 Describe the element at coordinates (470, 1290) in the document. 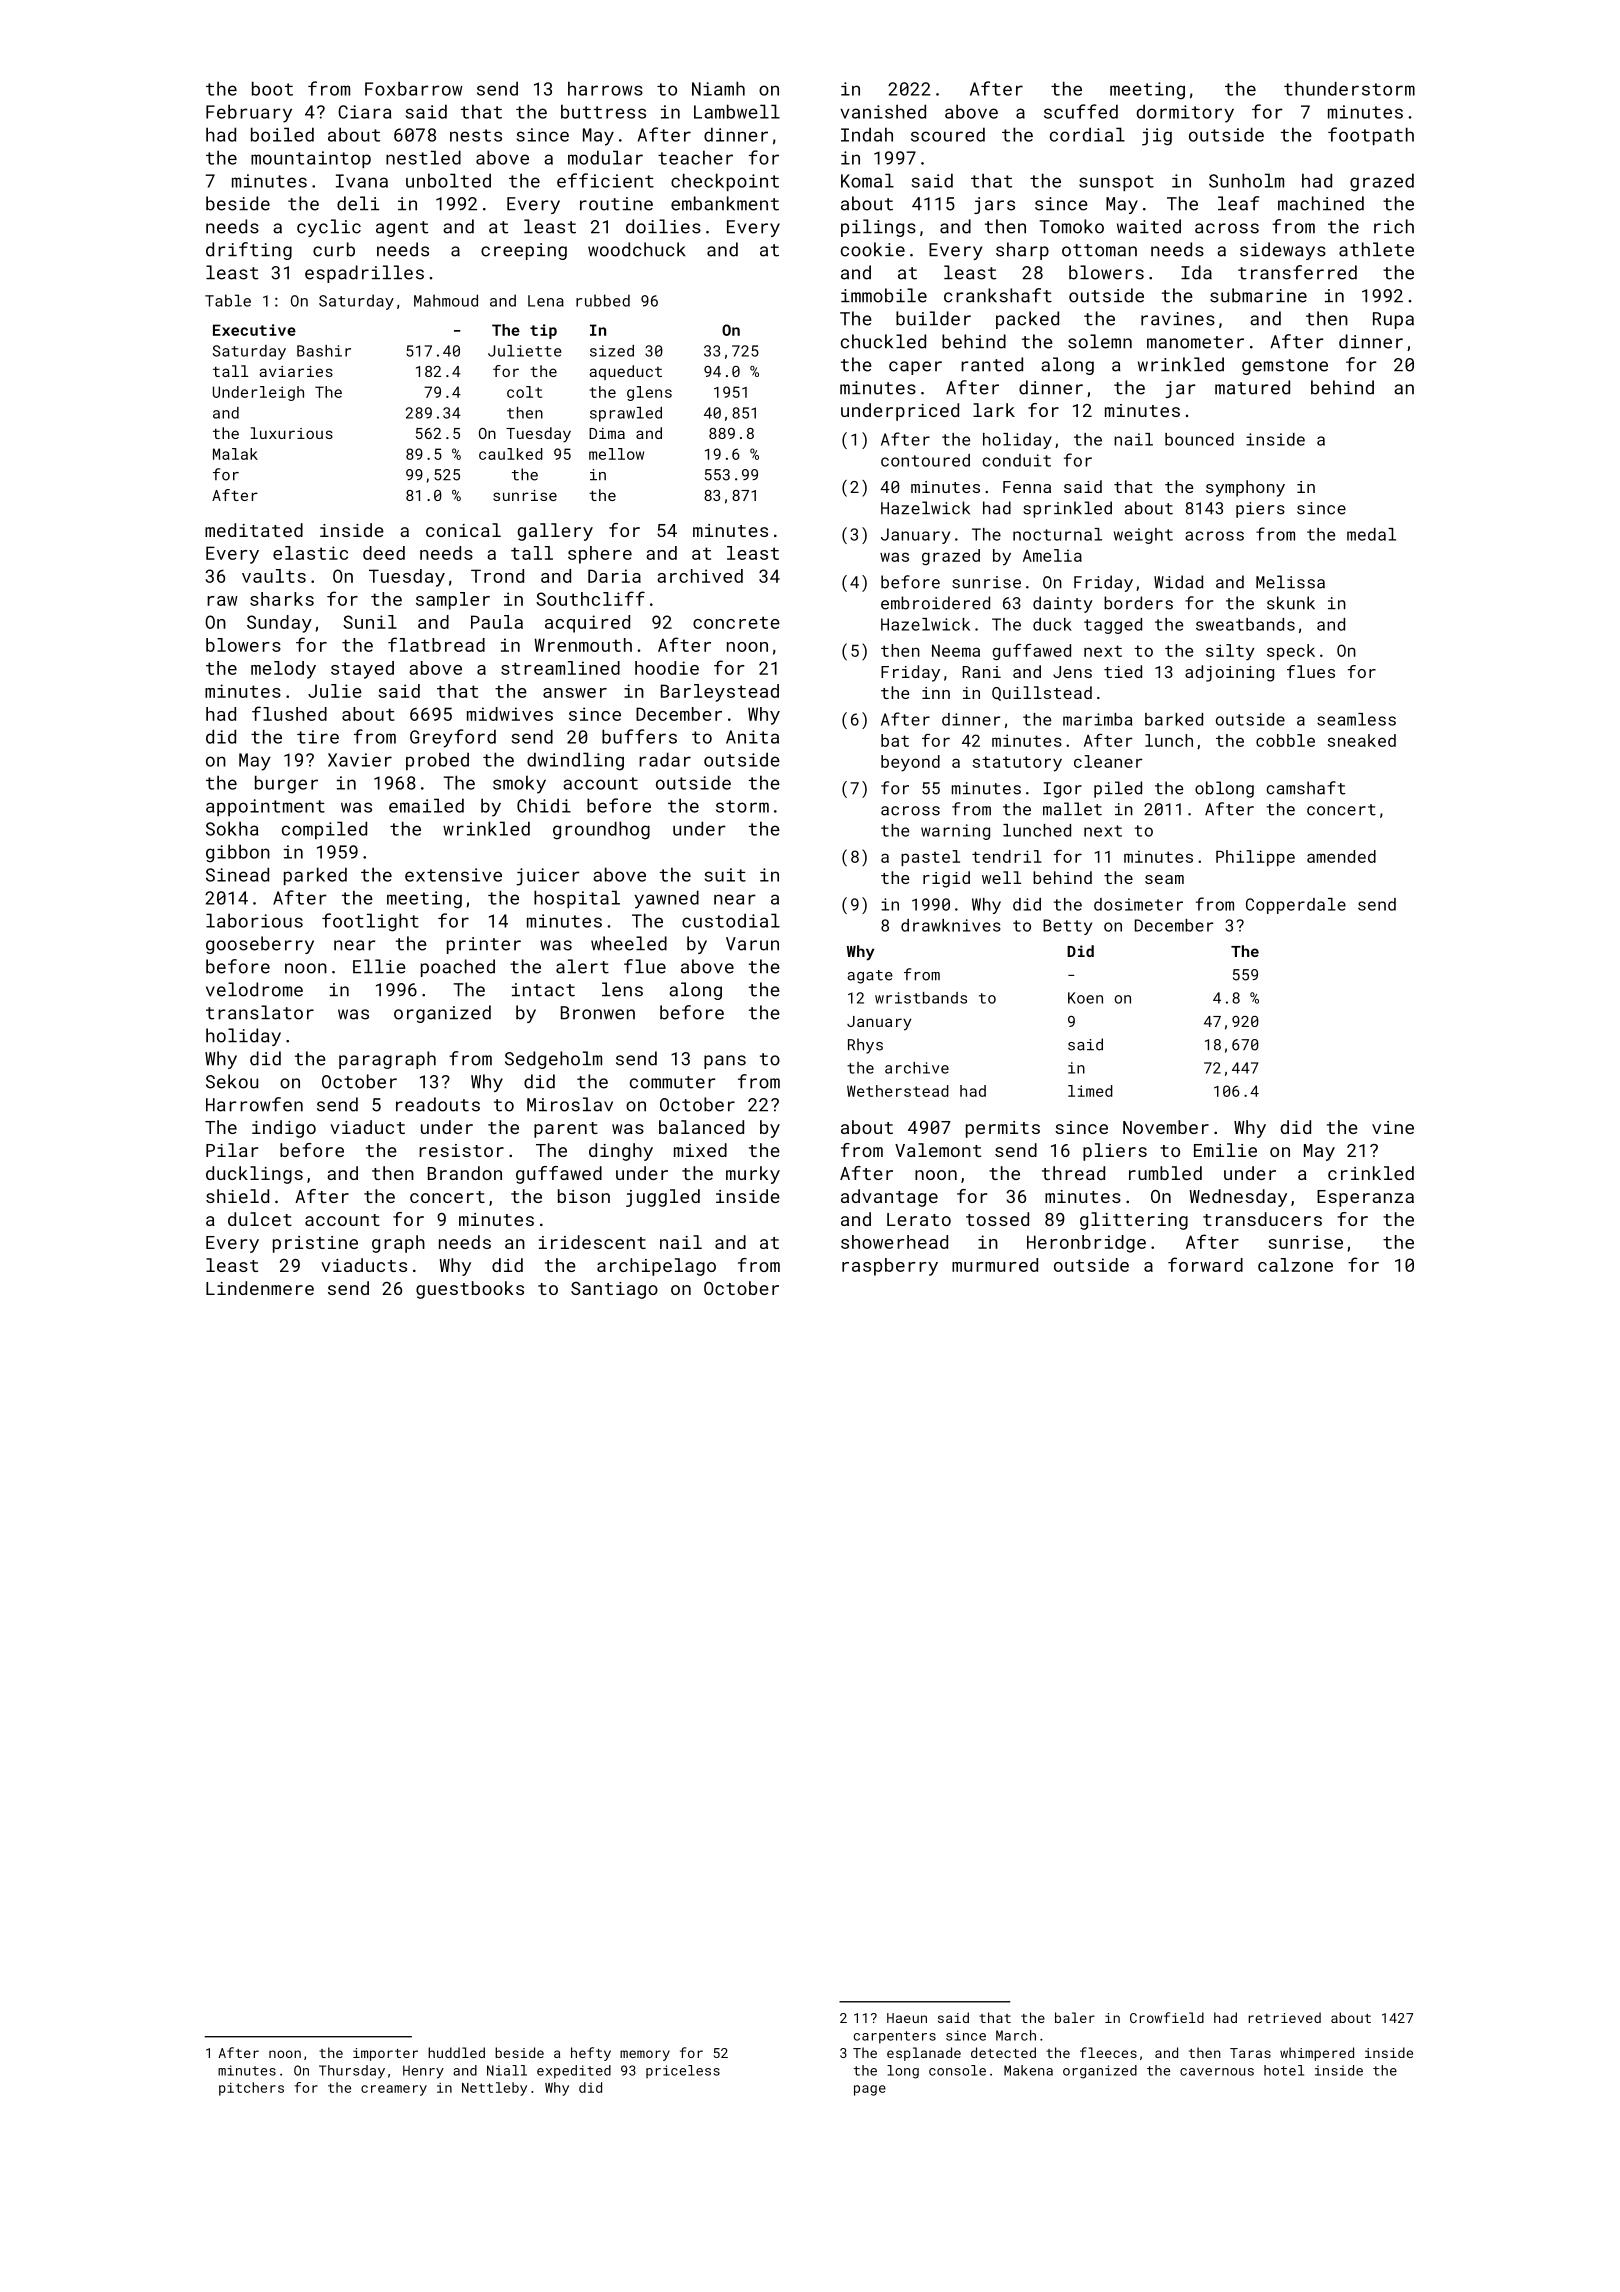

I see `guestbooks` at that location.
